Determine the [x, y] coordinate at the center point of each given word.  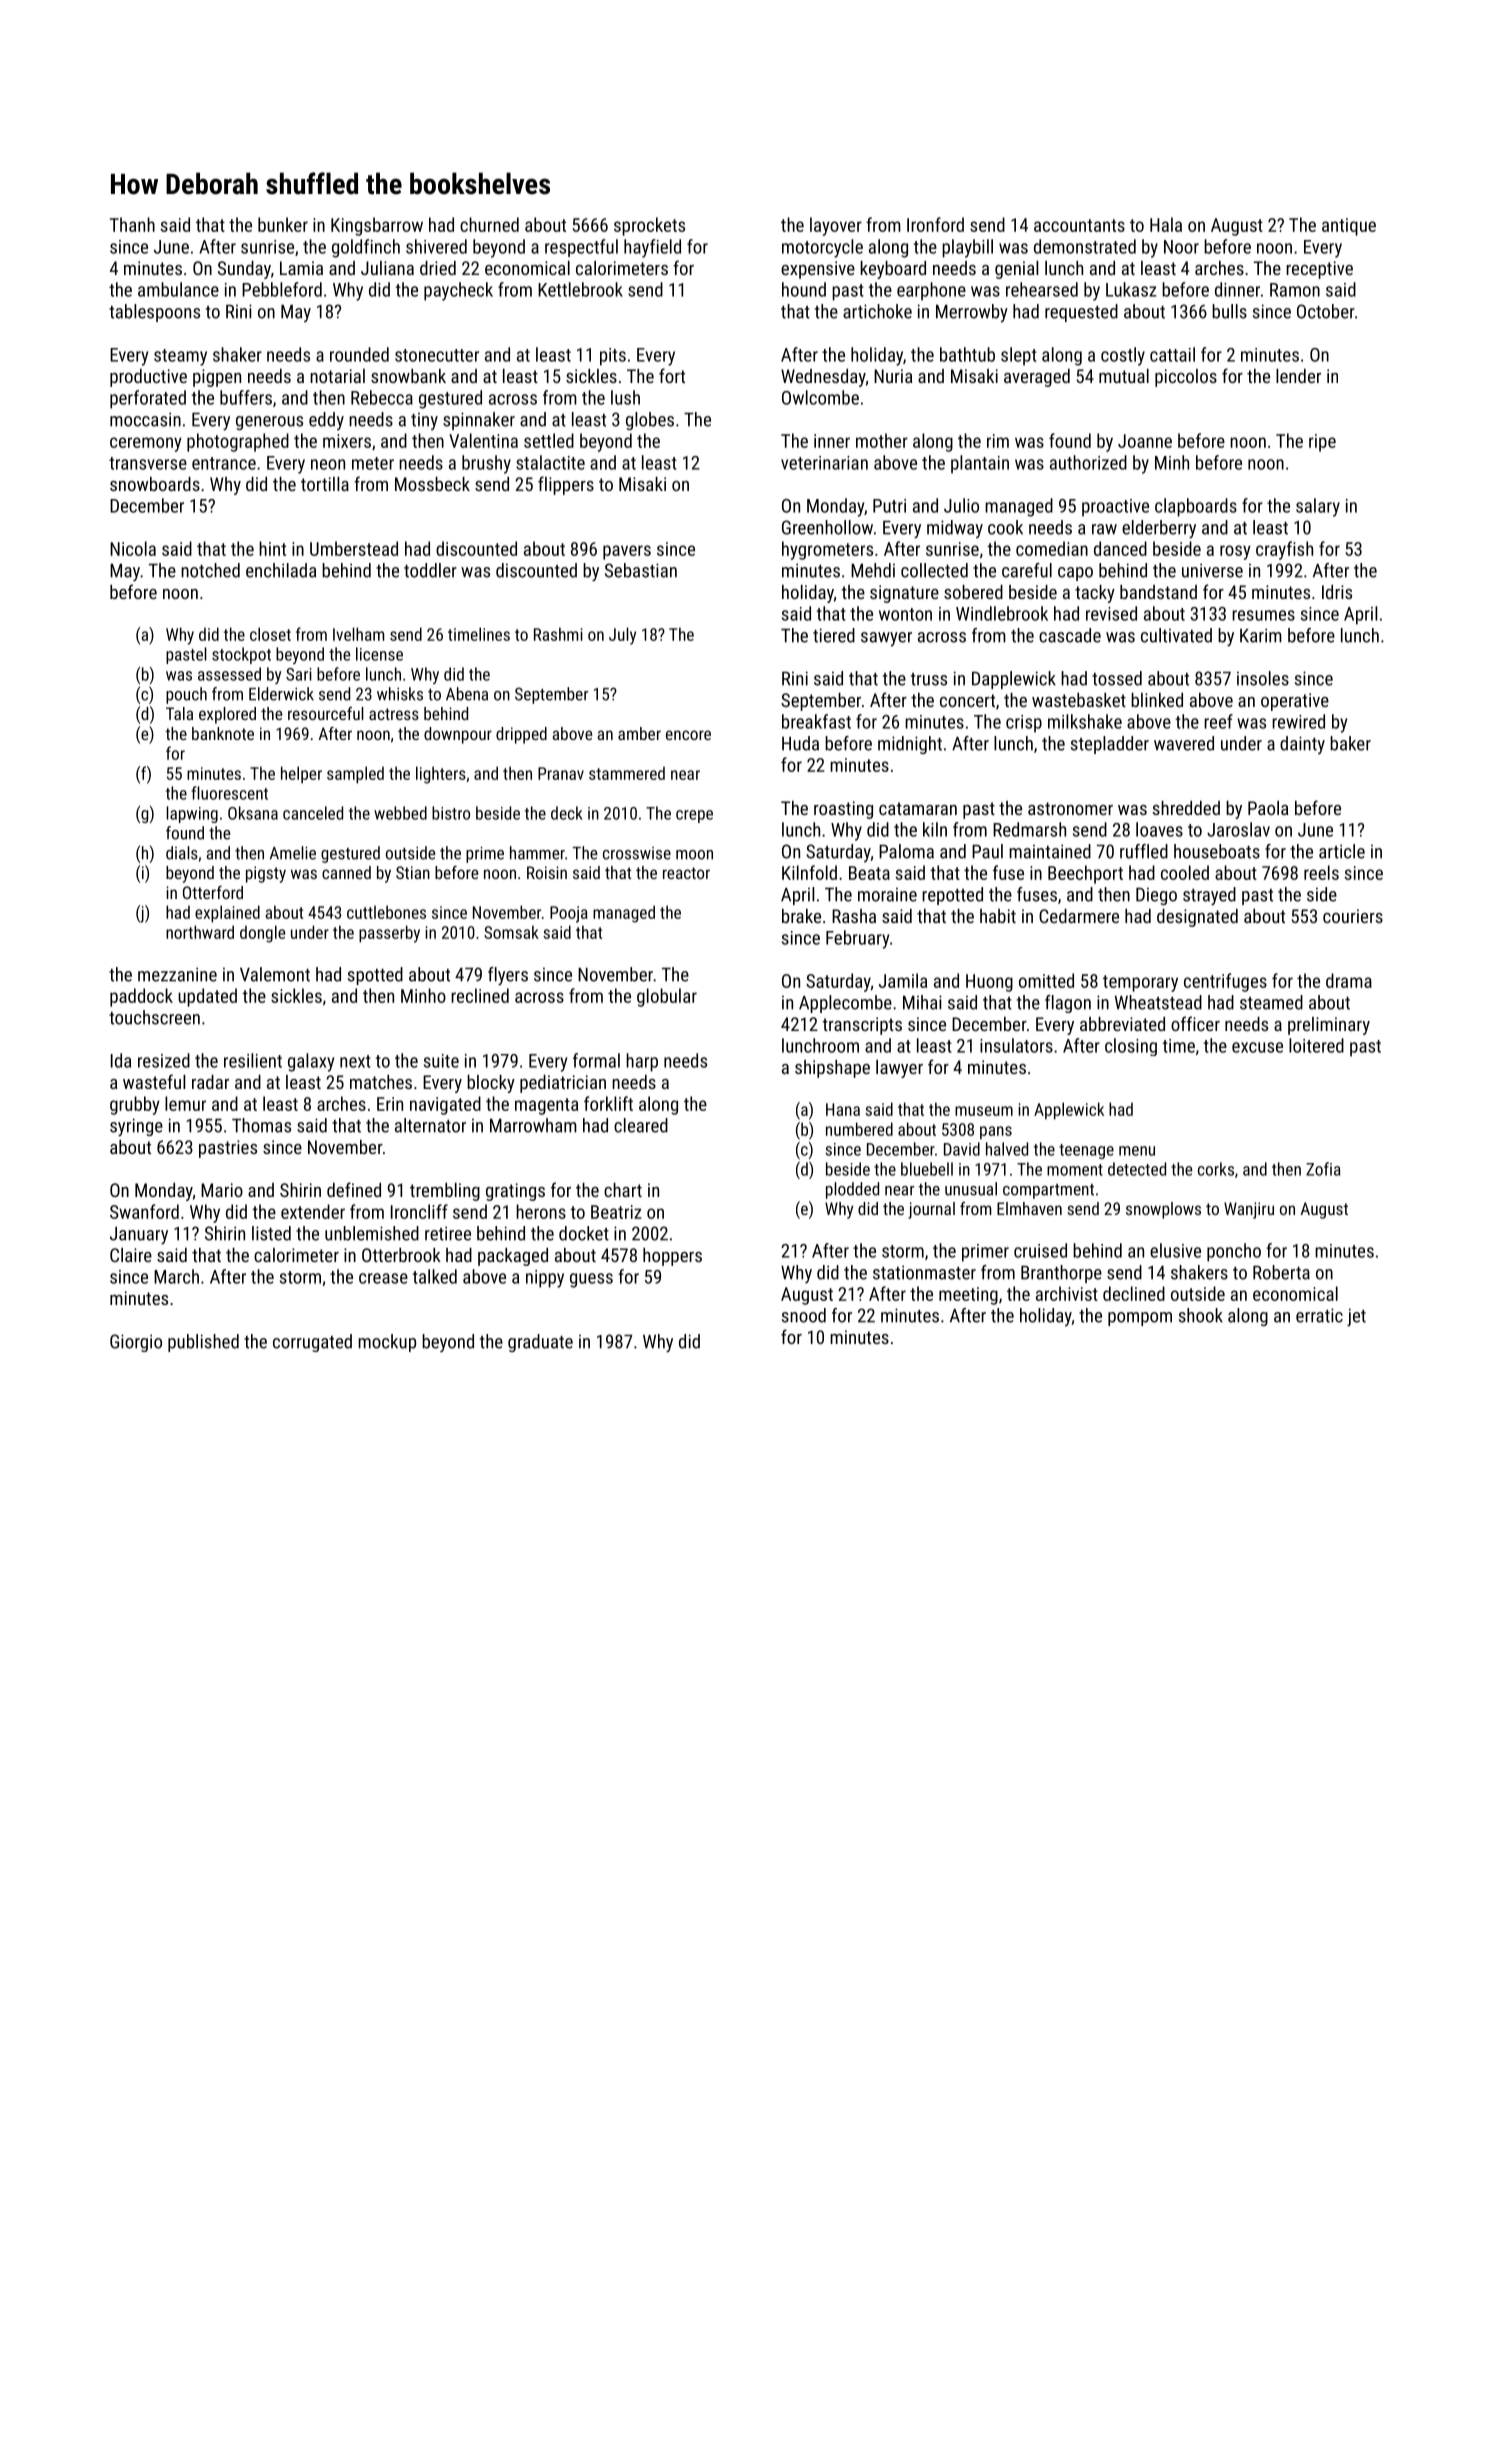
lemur [185, 1103]
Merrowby [972, 313]
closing [1131, 1047]
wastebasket [1079, 700]
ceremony [146, 444]
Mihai [922, 1002]
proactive [1115, 508]
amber [639, 733]
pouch [186, 695]
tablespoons [154, 313]
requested [1081, 313]
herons [541, 1211]
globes [650, 421]
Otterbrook [401, 1255]
